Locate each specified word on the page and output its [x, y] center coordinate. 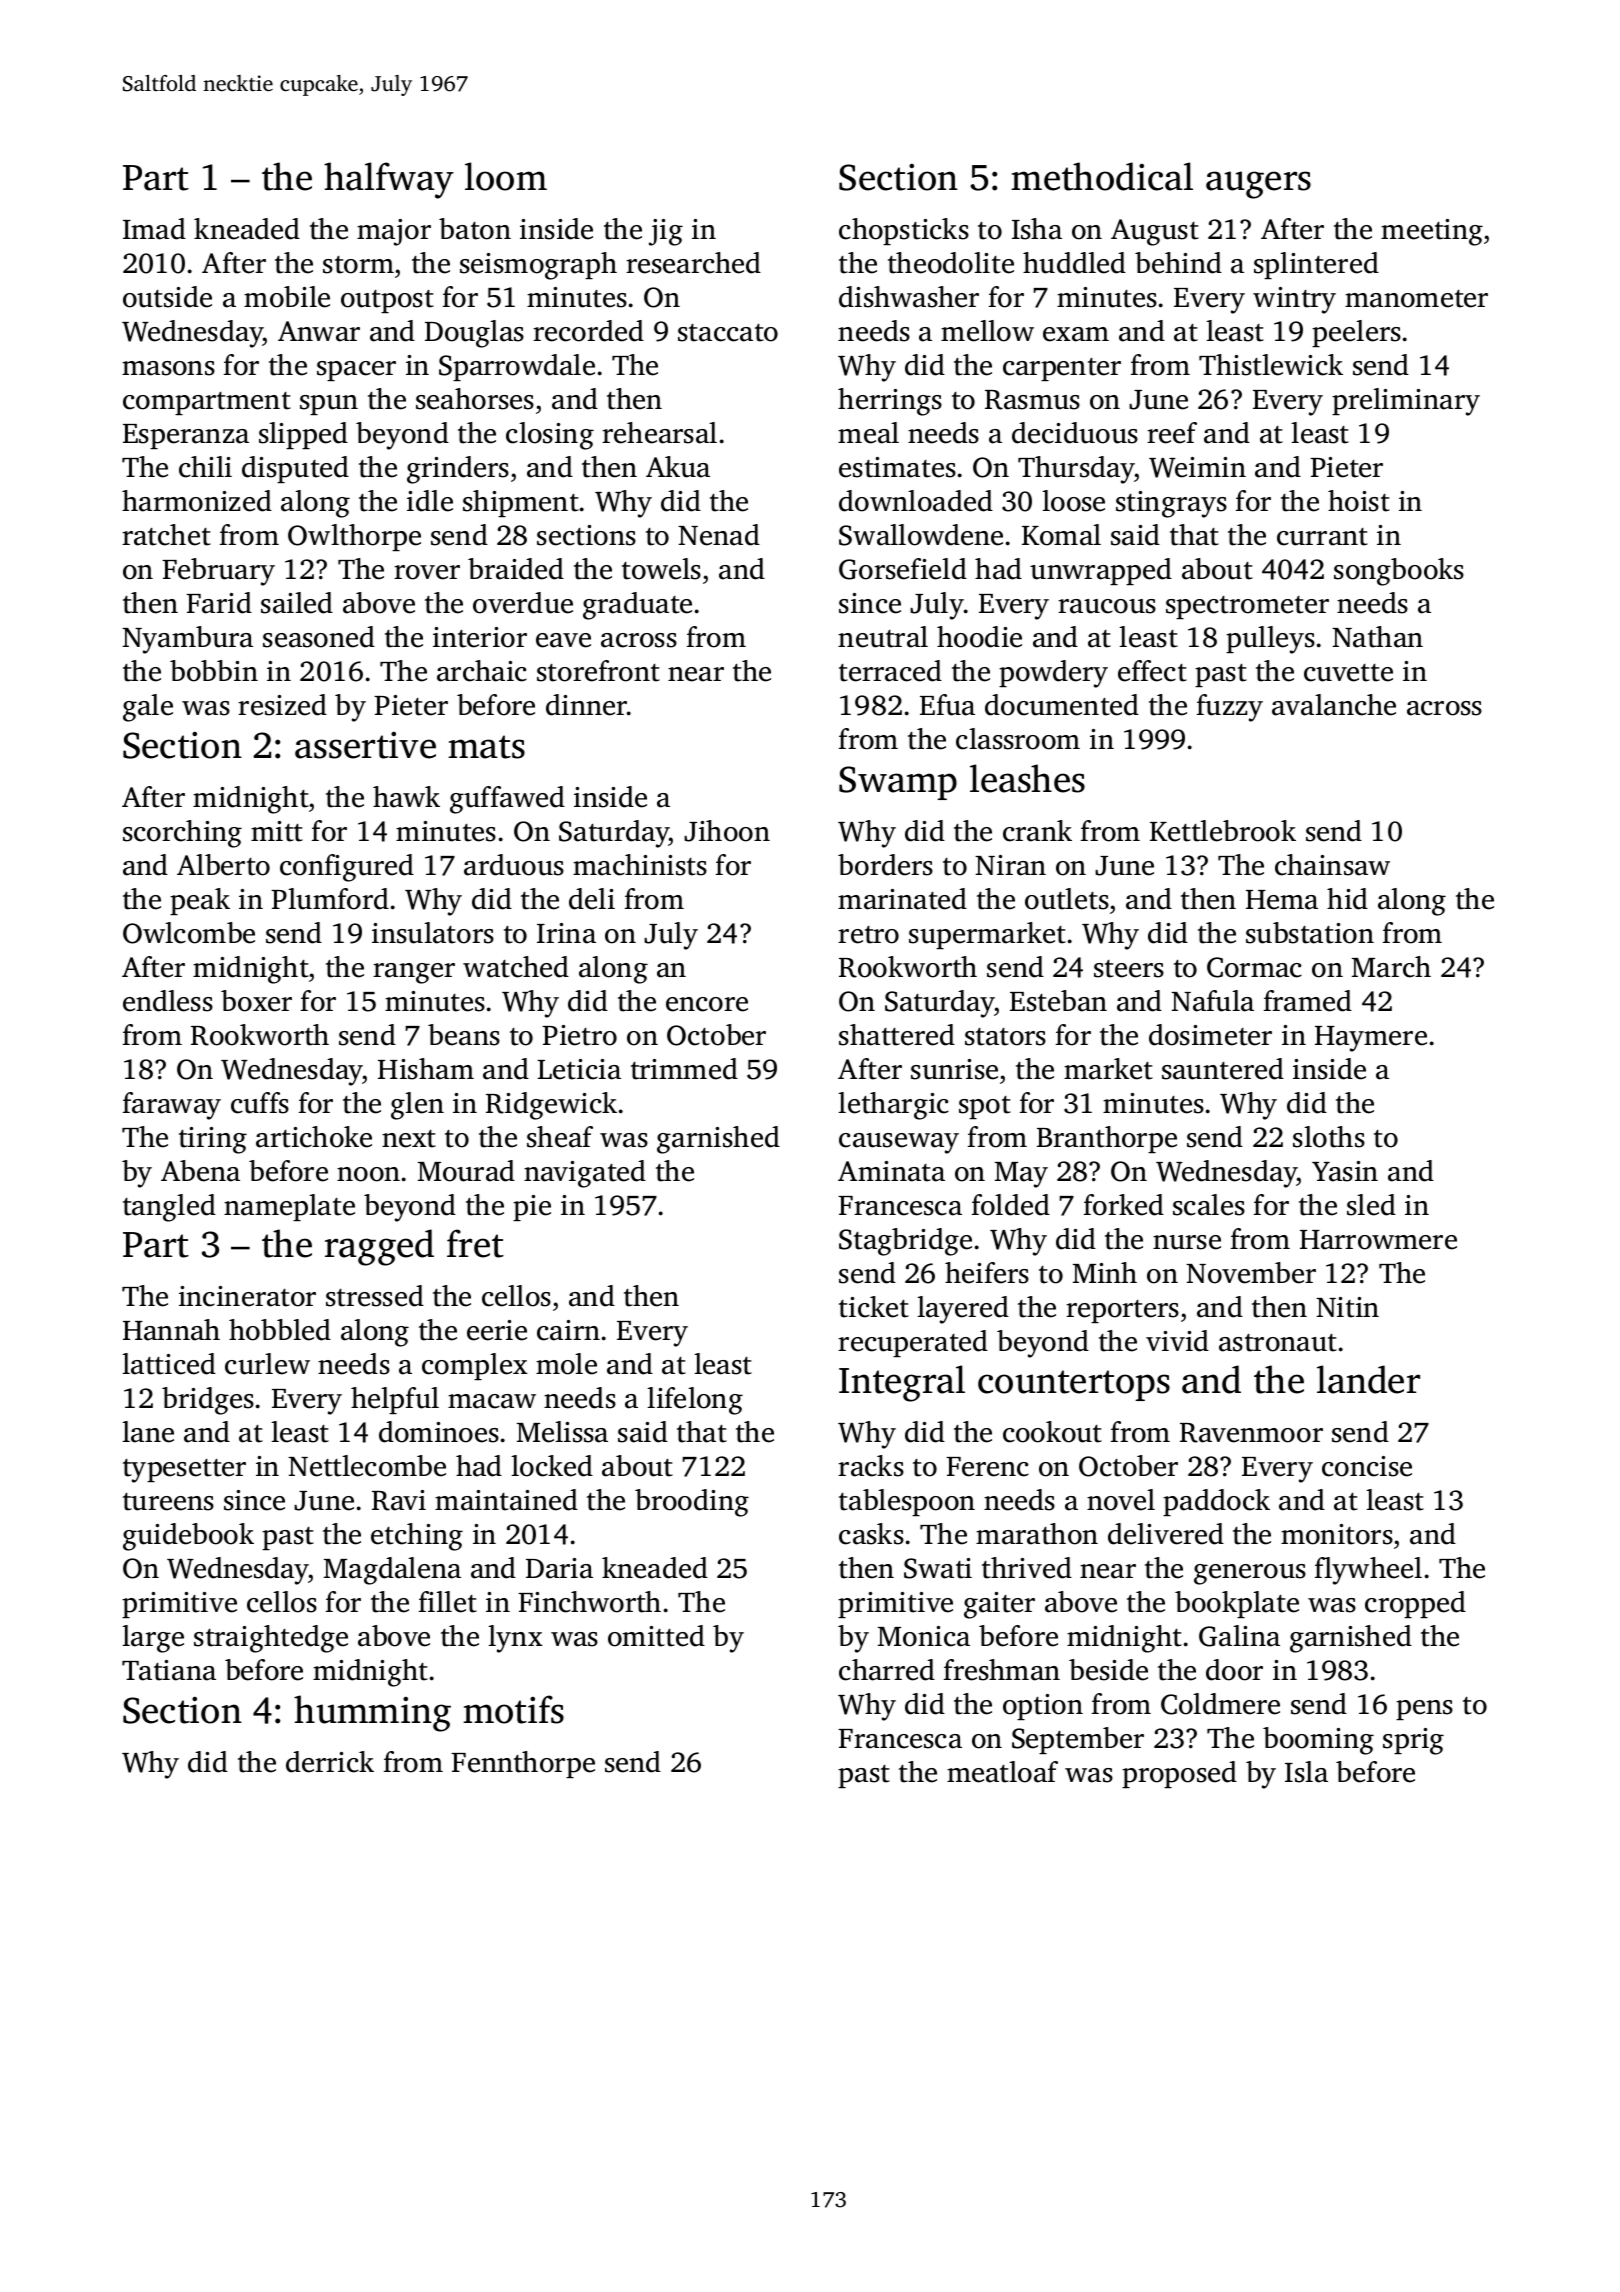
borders [885, 865]
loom [506, 176]
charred [887, 1670]
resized [282, 705]
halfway [389, 180]
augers [1258, 185]
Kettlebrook [1223, 831]
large [153, 1639]
